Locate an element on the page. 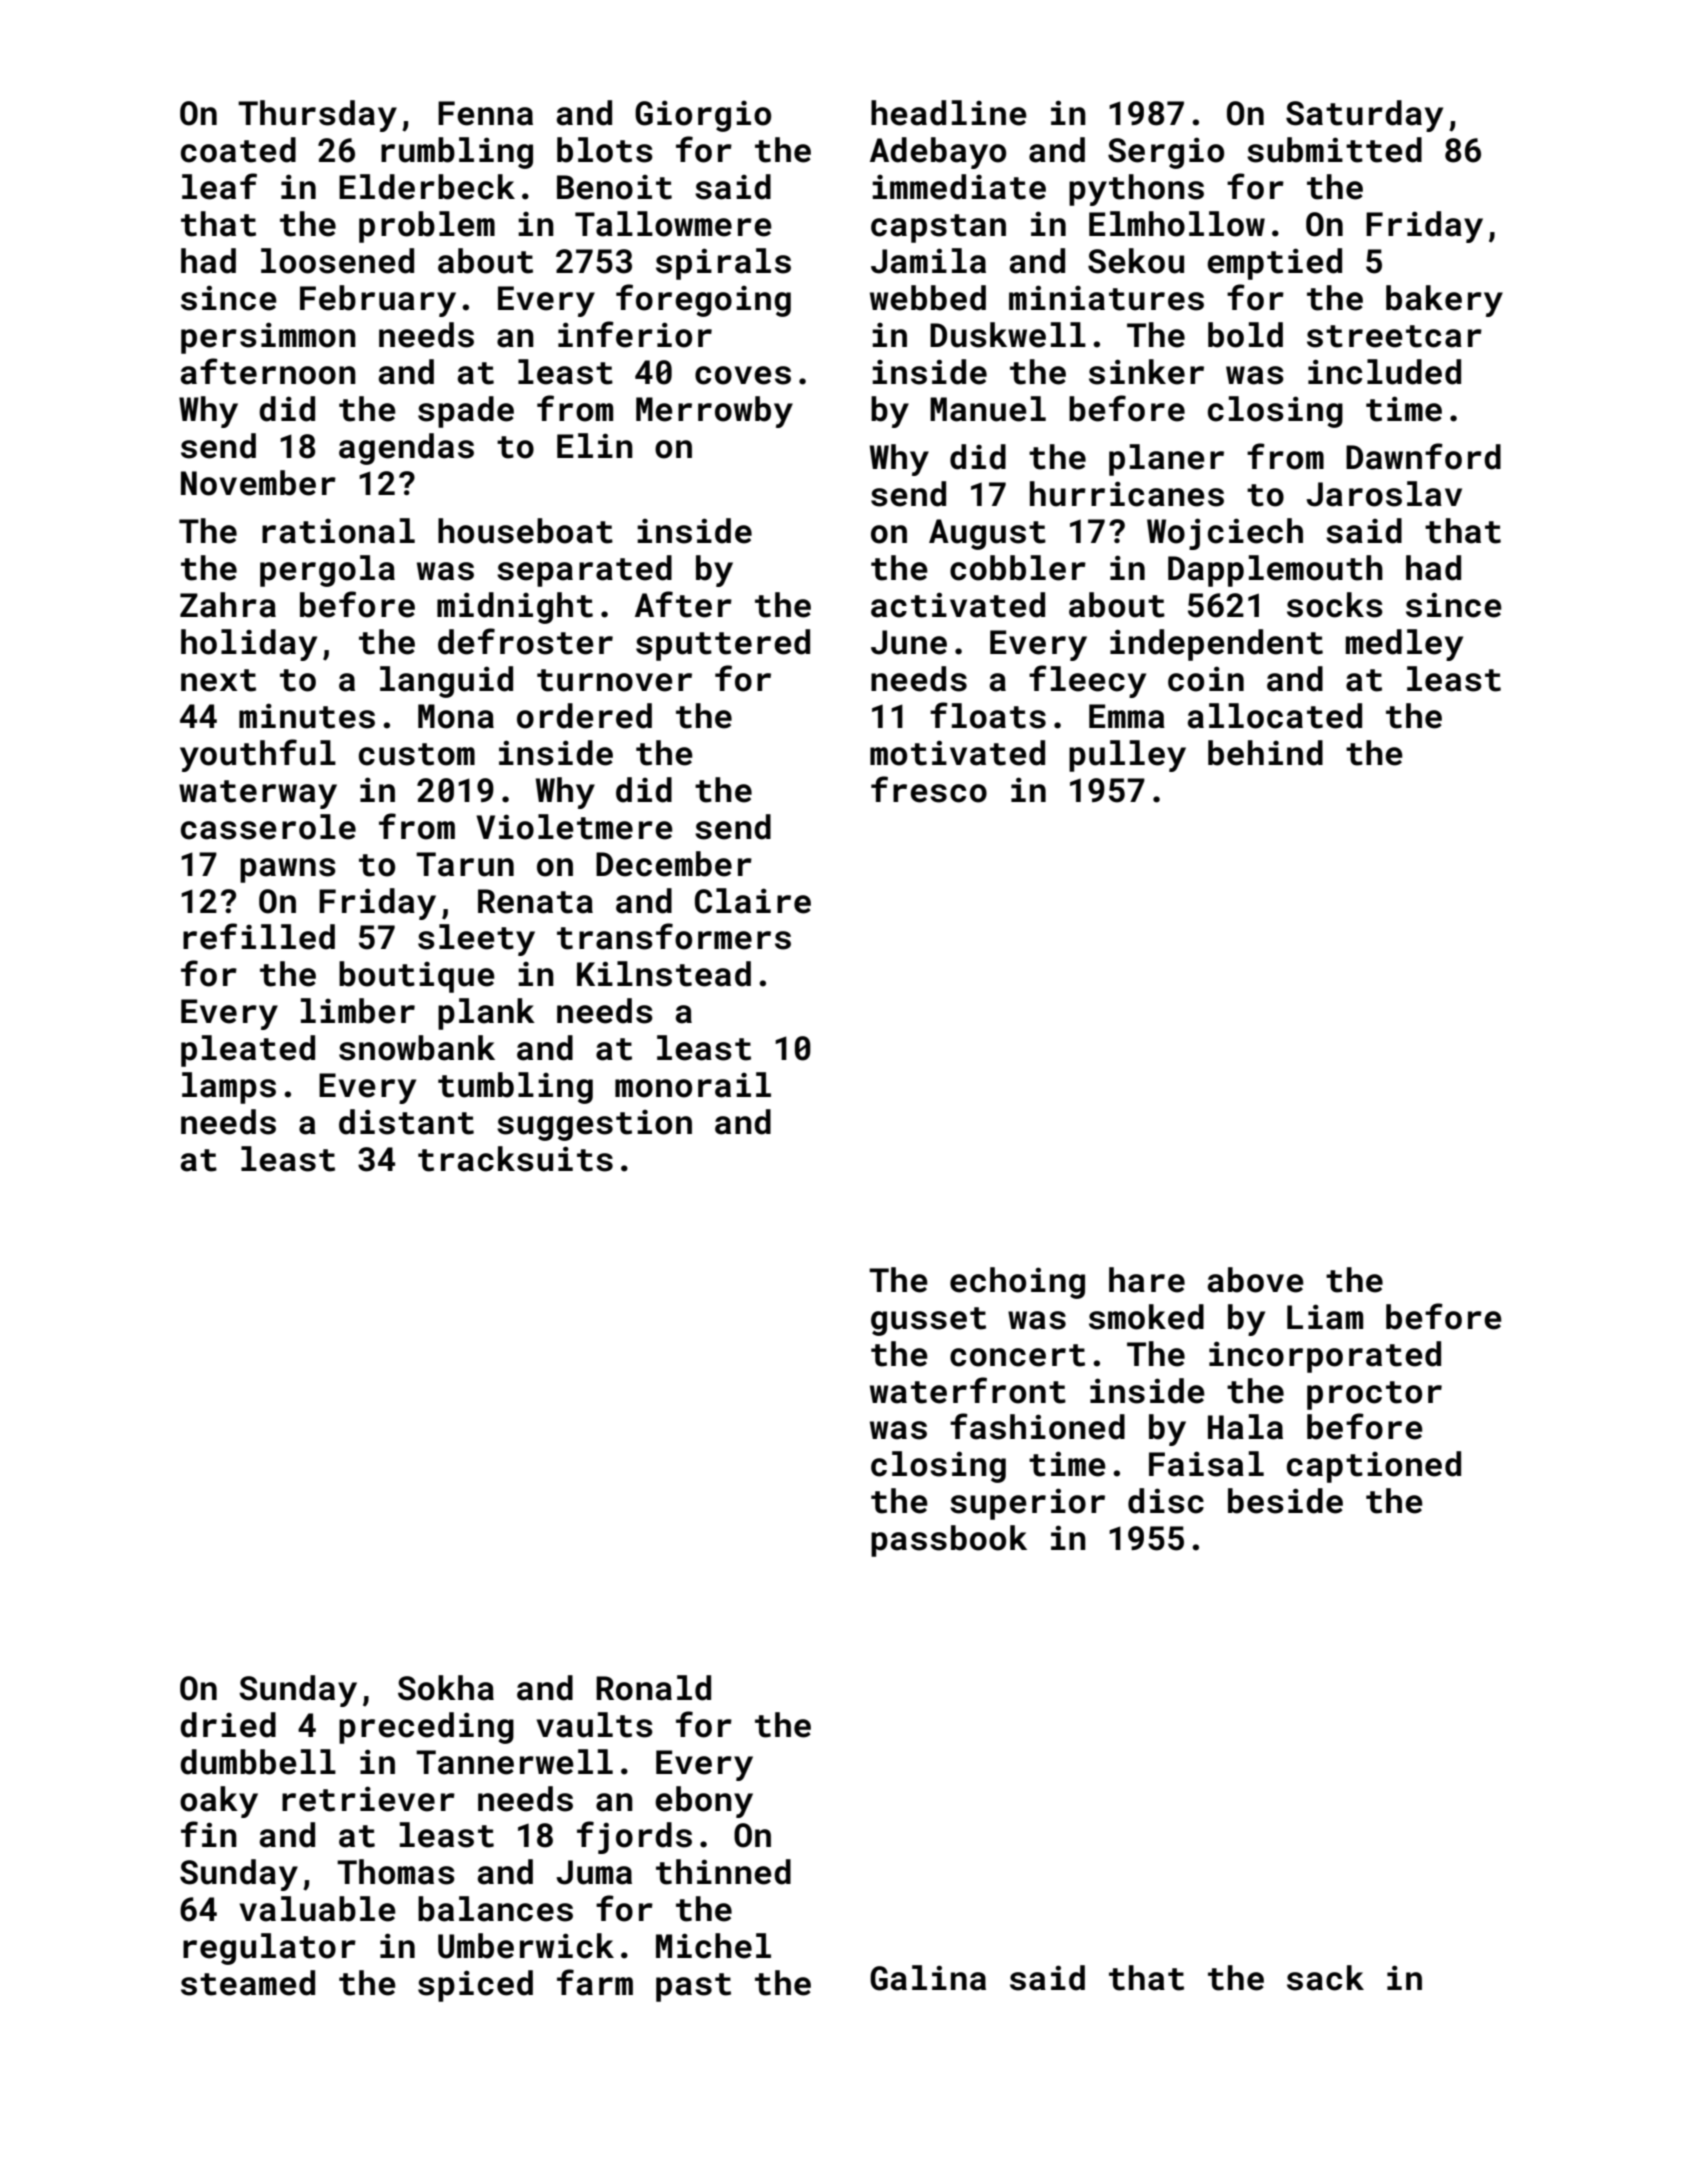  dried is located at coordinates (228, 1725).
